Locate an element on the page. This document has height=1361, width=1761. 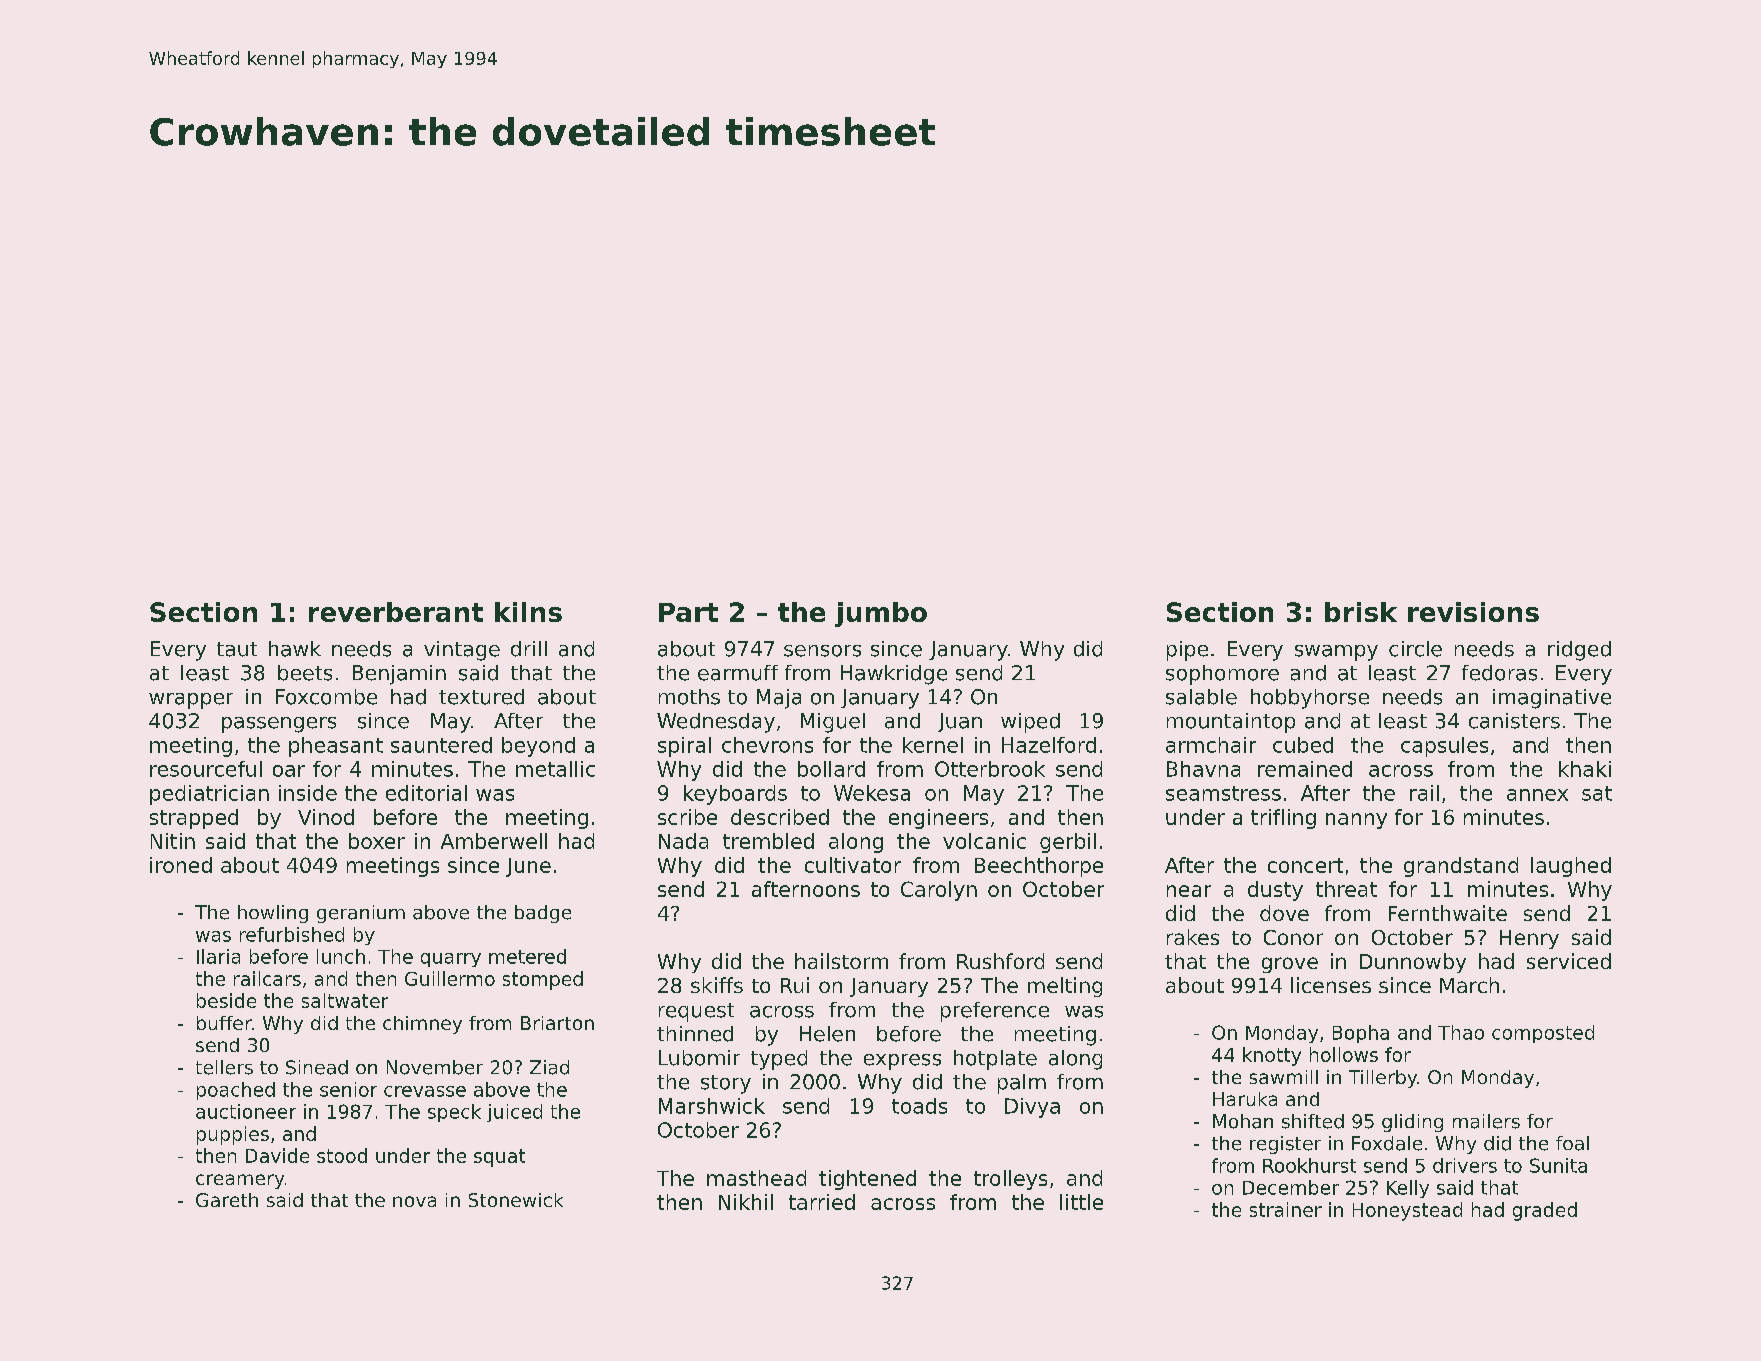
Marshwick is located at coordinates (712, 1106).
